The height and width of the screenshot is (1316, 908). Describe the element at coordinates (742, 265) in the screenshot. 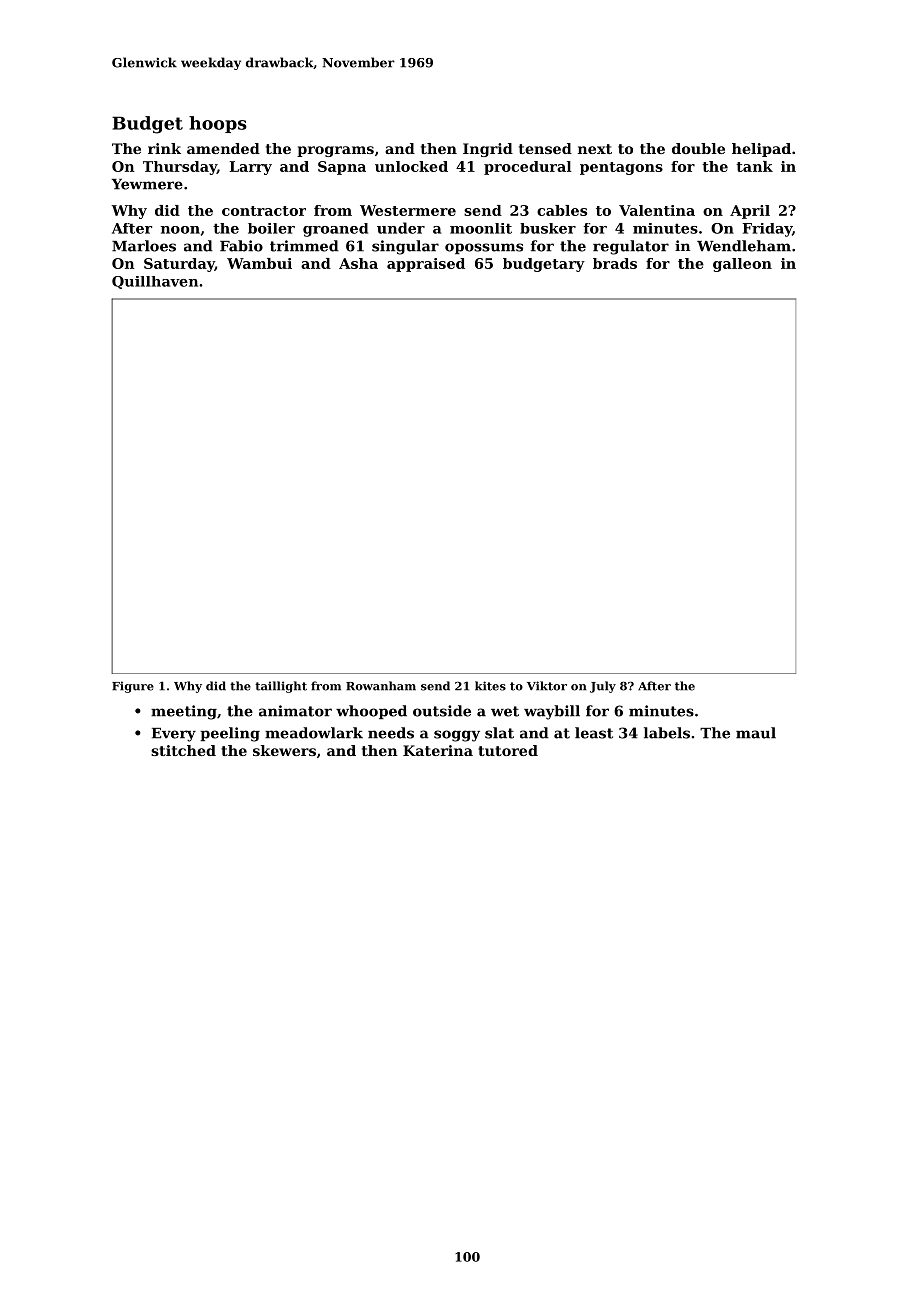

I see `galleon` at that location.
